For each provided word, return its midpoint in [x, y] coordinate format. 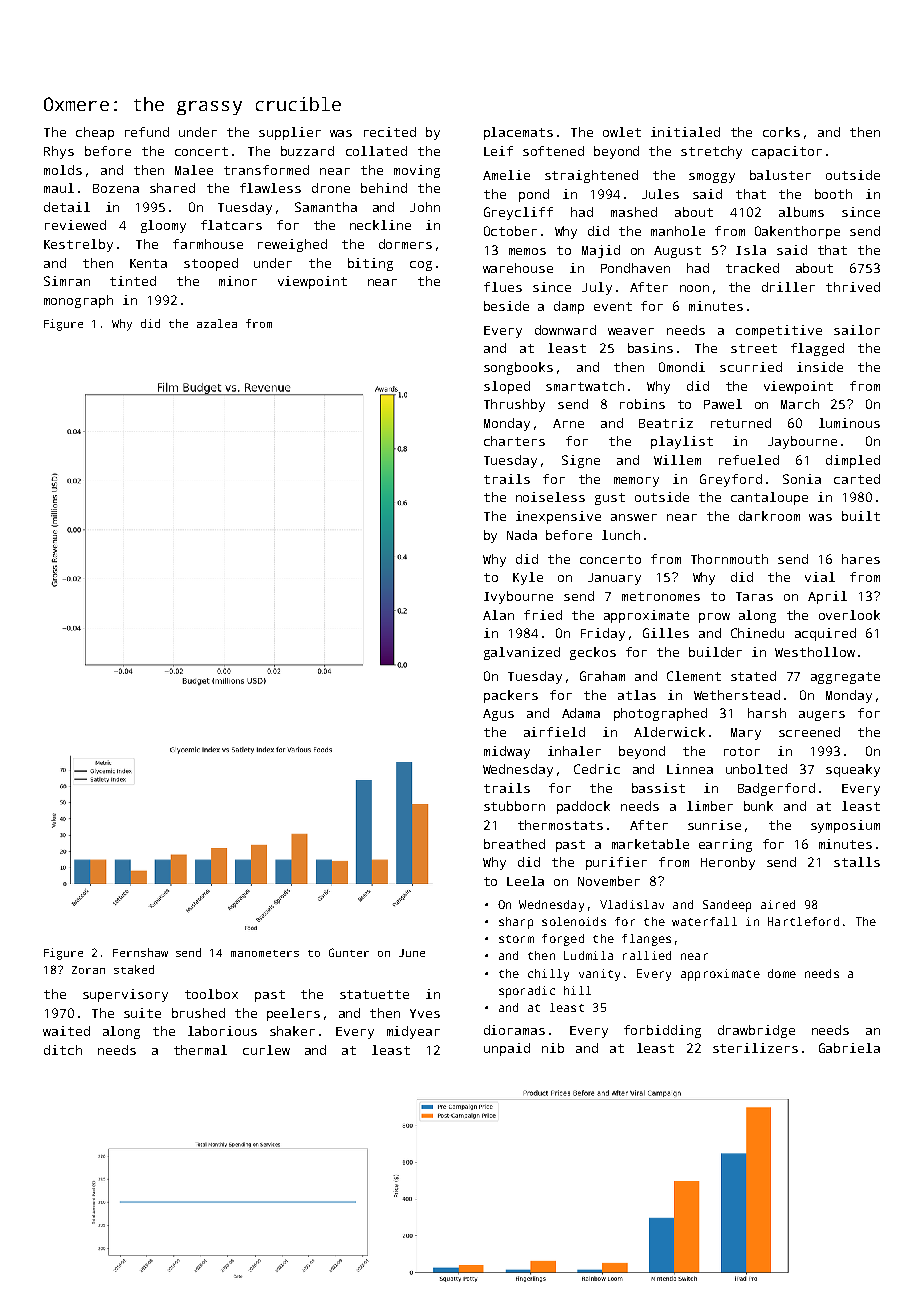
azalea [217, 323]
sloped [507, 387]
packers [511, 696]
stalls [857, 862]
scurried [751, 367]
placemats [518, 133]
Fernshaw [140, 952]
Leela [525, 881]
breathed [514, 844]
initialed [685, 132]
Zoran [88, 970]
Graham [602, 676]
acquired [825, 634]
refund [147, 132]
